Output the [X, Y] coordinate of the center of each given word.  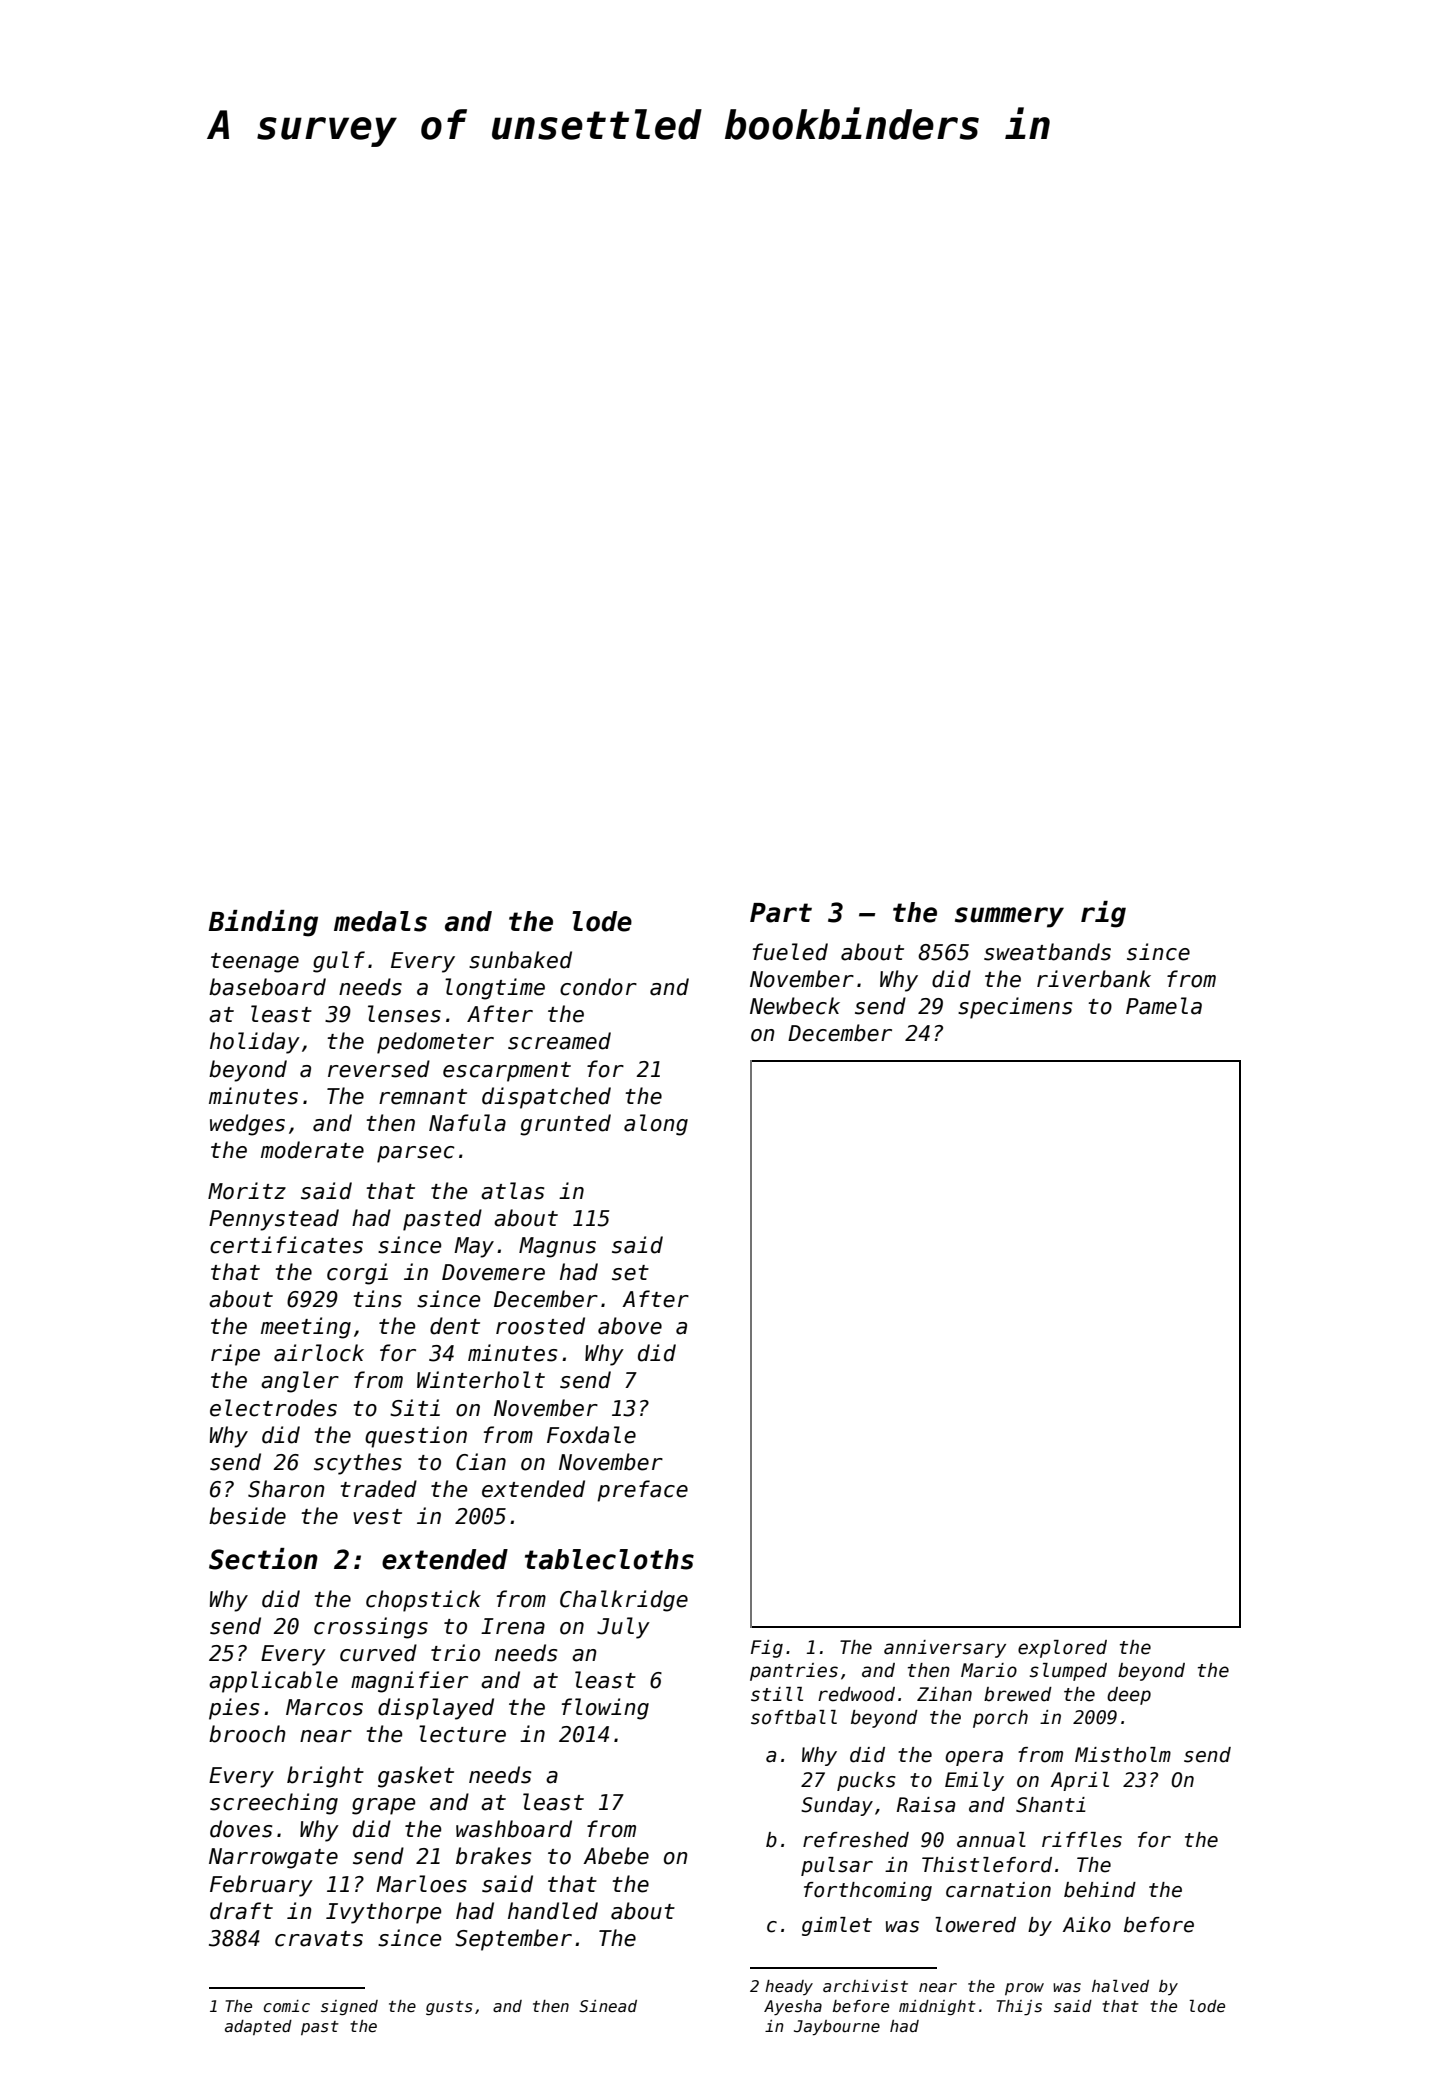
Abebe [616, 1856]
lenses [404, 1014]
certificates [286, 1245]
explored [1062, 1649]
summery [1009, 917]
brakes [494, 1856]
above [630, 1326]
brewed [1018, 1694]
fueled [790, 952]
